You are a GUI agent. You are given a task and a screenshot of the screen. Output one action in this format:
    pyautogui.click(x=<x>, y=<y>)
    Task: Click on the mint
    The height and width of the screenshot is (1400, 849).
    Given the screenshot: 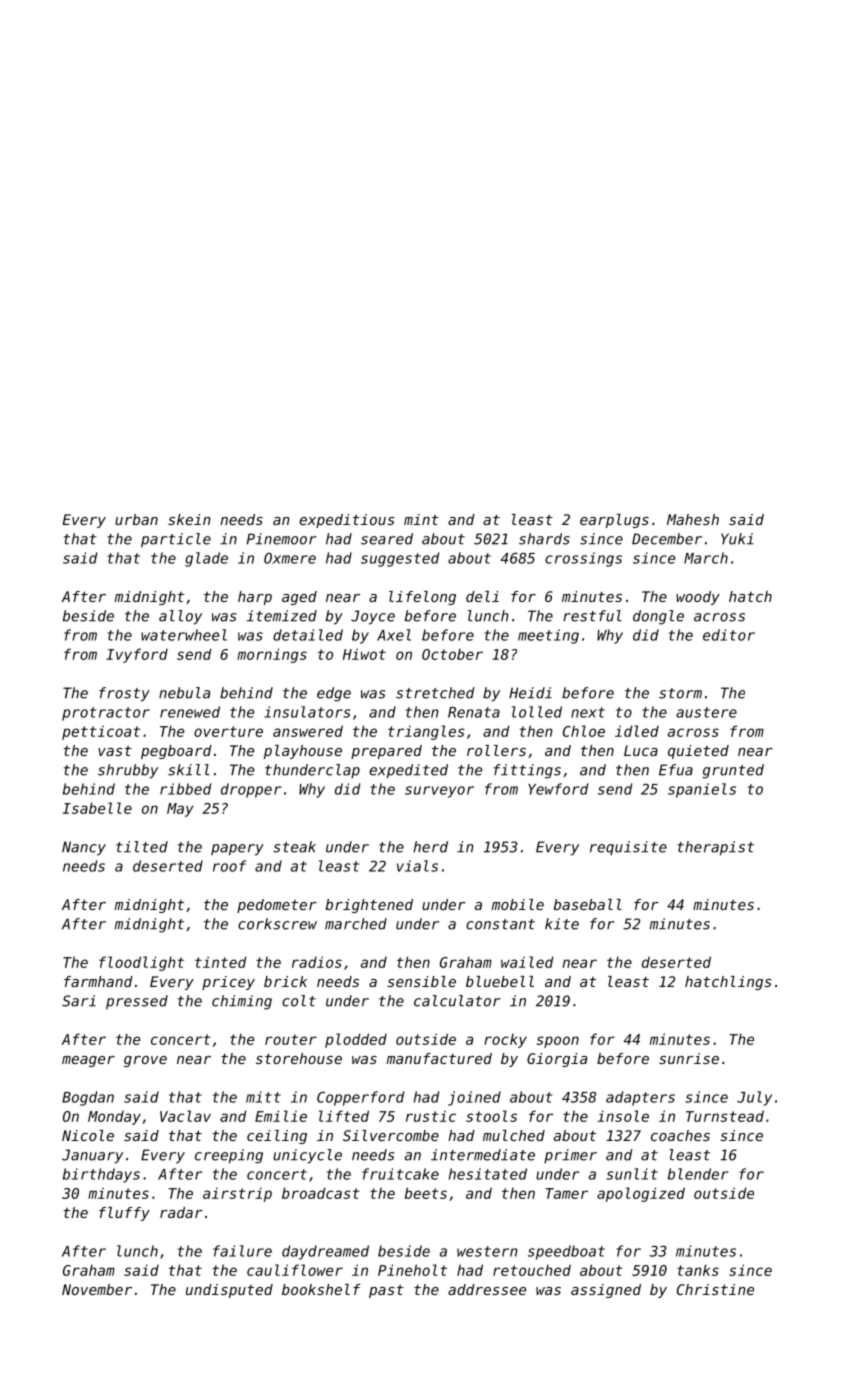 What is the action you would take?
    pyautogui.click(x=421, y=519)
